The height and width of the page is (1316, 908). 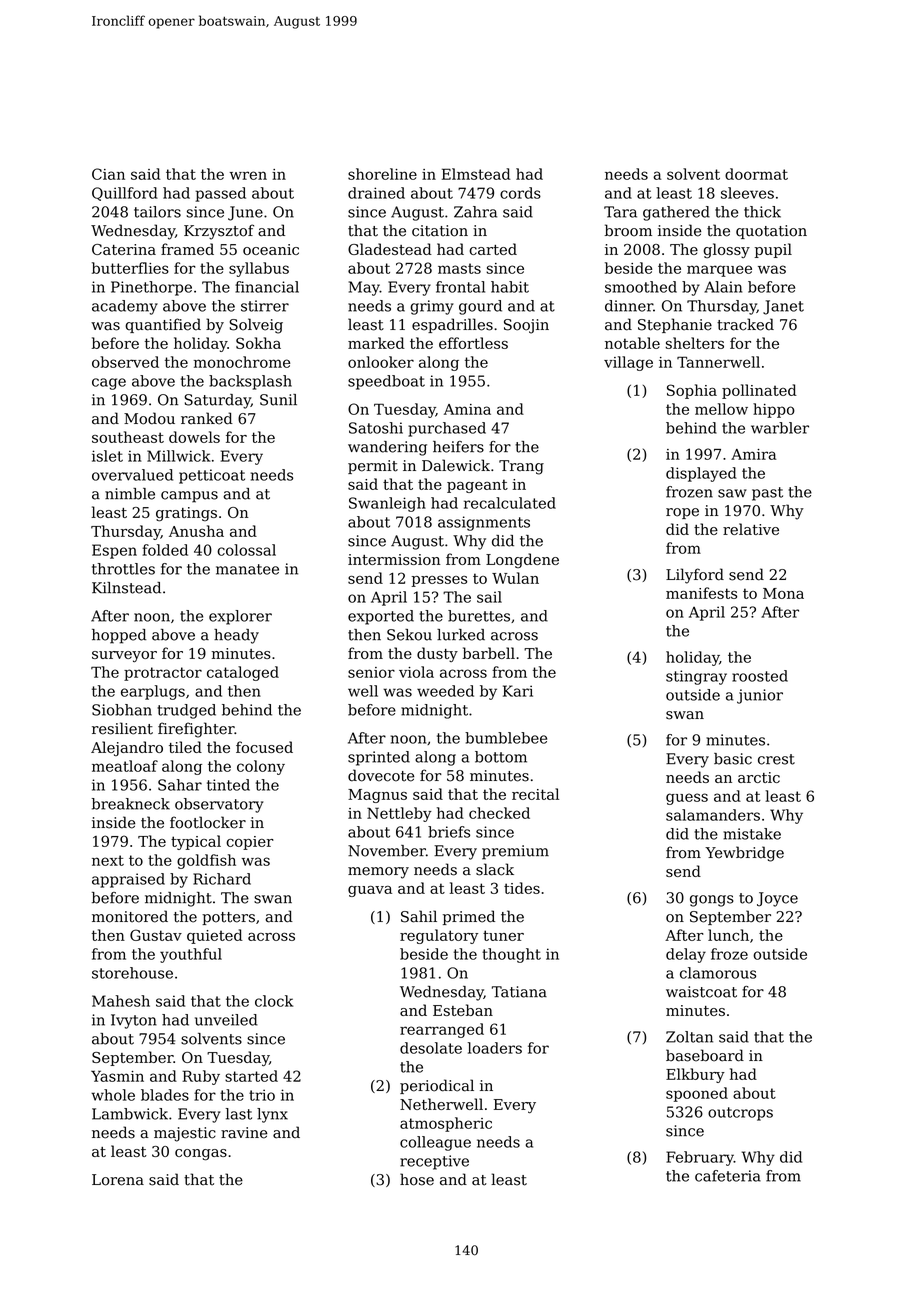 What do you see at coordinates (726, 251) in the page?
I see `glossy` at bounding box center [726, 251].
